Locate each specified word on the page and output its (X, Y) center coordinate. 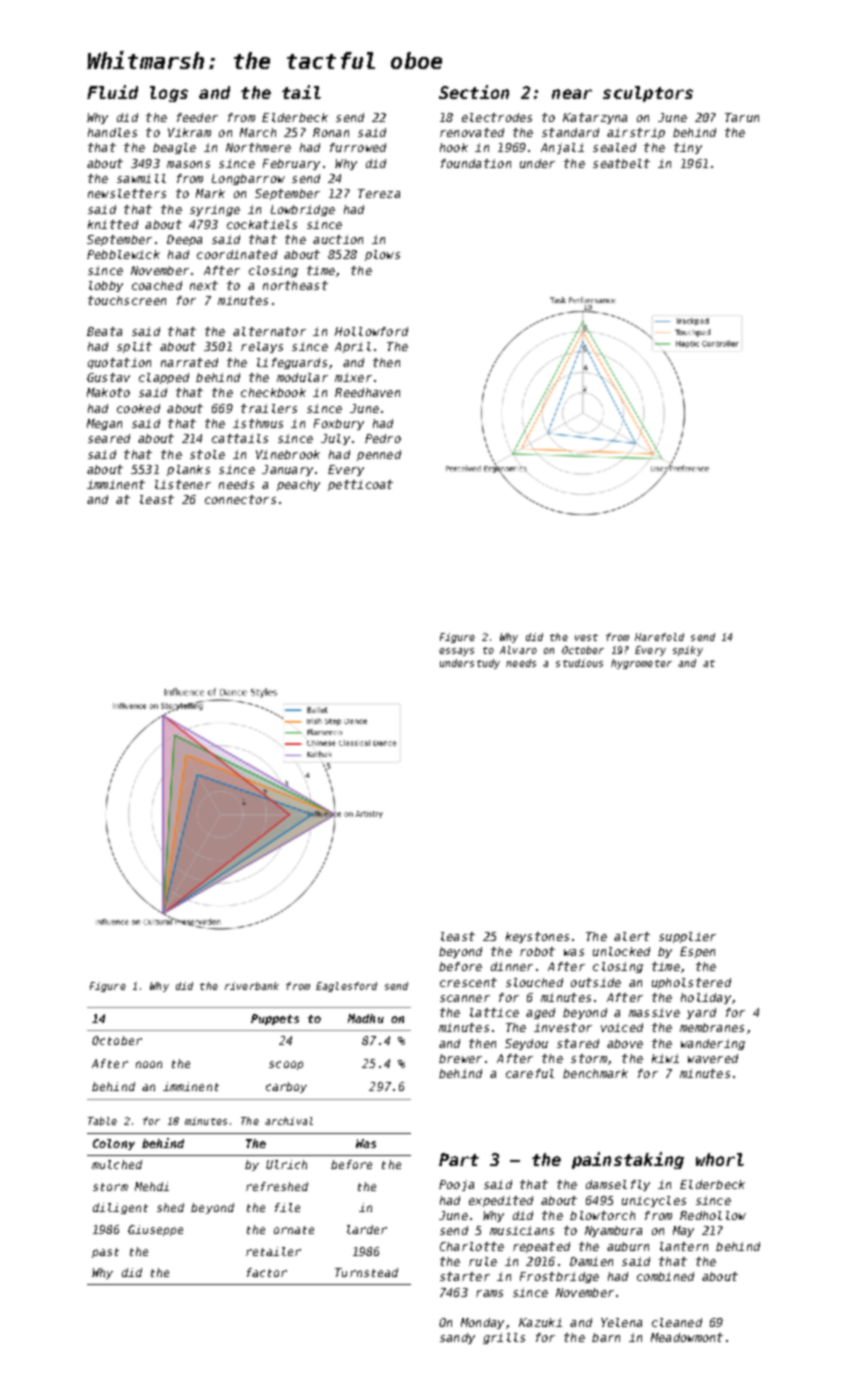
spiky (688, 651)
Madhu (366, 1018)
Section (474, 92)
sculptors (648, 94)
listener (183, 484)
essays (456, 652)
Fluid (112, 92)
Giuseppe (155, 1230)
